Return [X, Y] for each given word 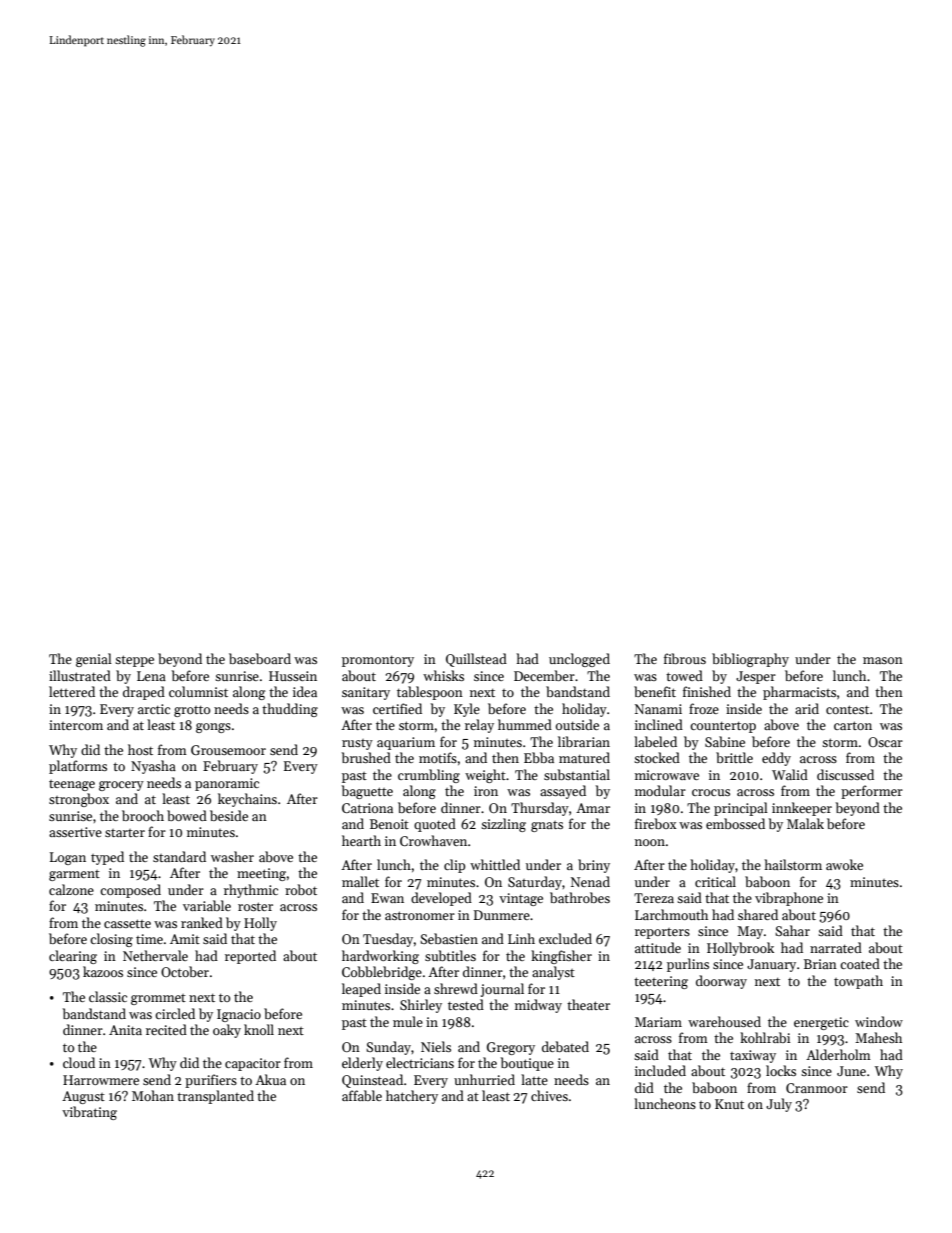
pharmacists [799, 693]
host [140, 749]
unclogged [579, 660]
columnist [198, 691]
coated [860, 963]
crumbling [429, 776]
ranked [202, 922]
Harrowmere [101, 1080]
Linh [521, 938]
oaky [227, 1031]
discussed [845, 774]
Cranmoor [817, 1088]
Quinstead [372, 1081]
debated [565, 1046]
